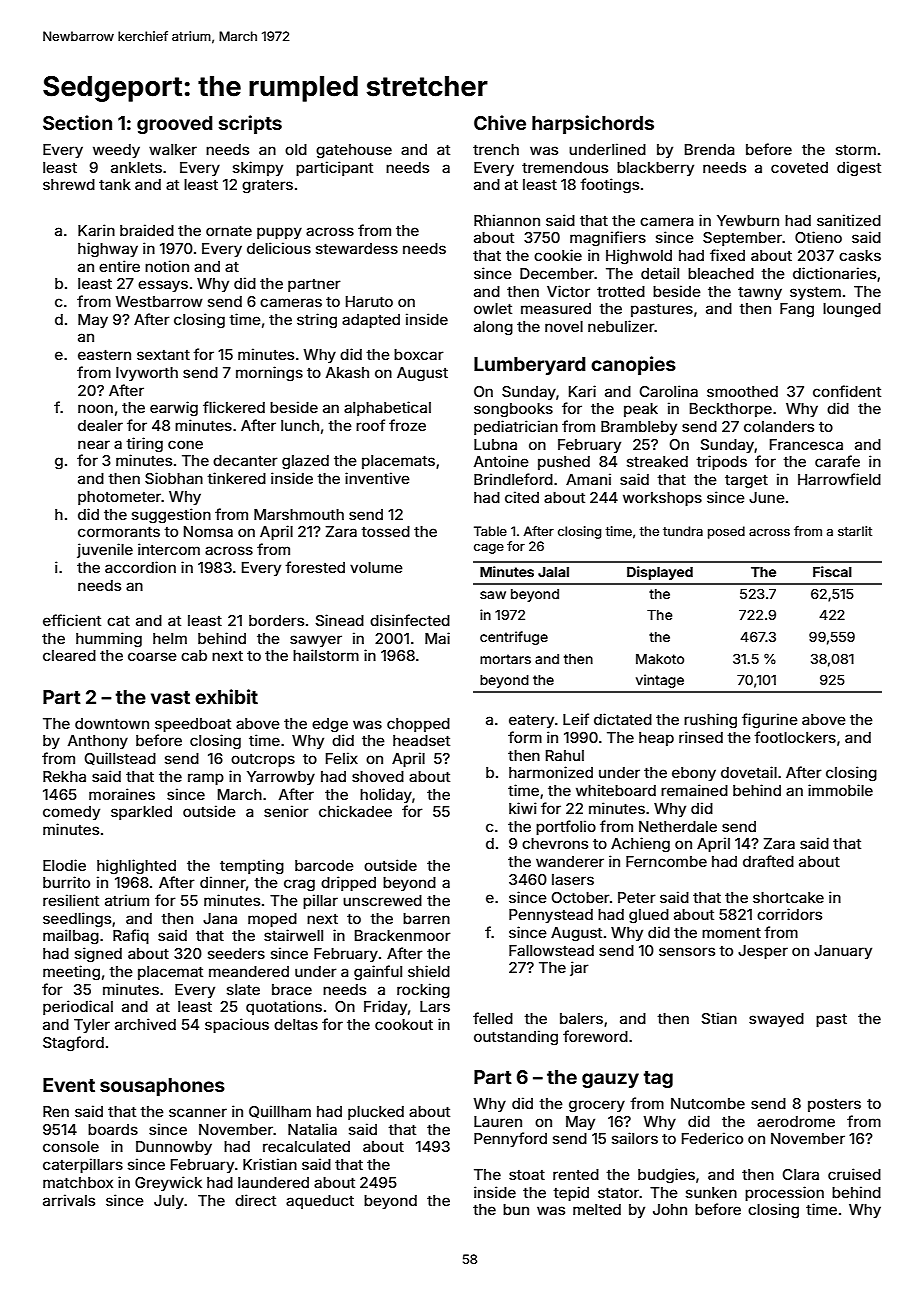 The width and height of the screenshot is (924, 1308). What do you see at coordinates (320, 1202) in the screenshot?
I see `aqueduct` at bounding box center [320, 1202].
